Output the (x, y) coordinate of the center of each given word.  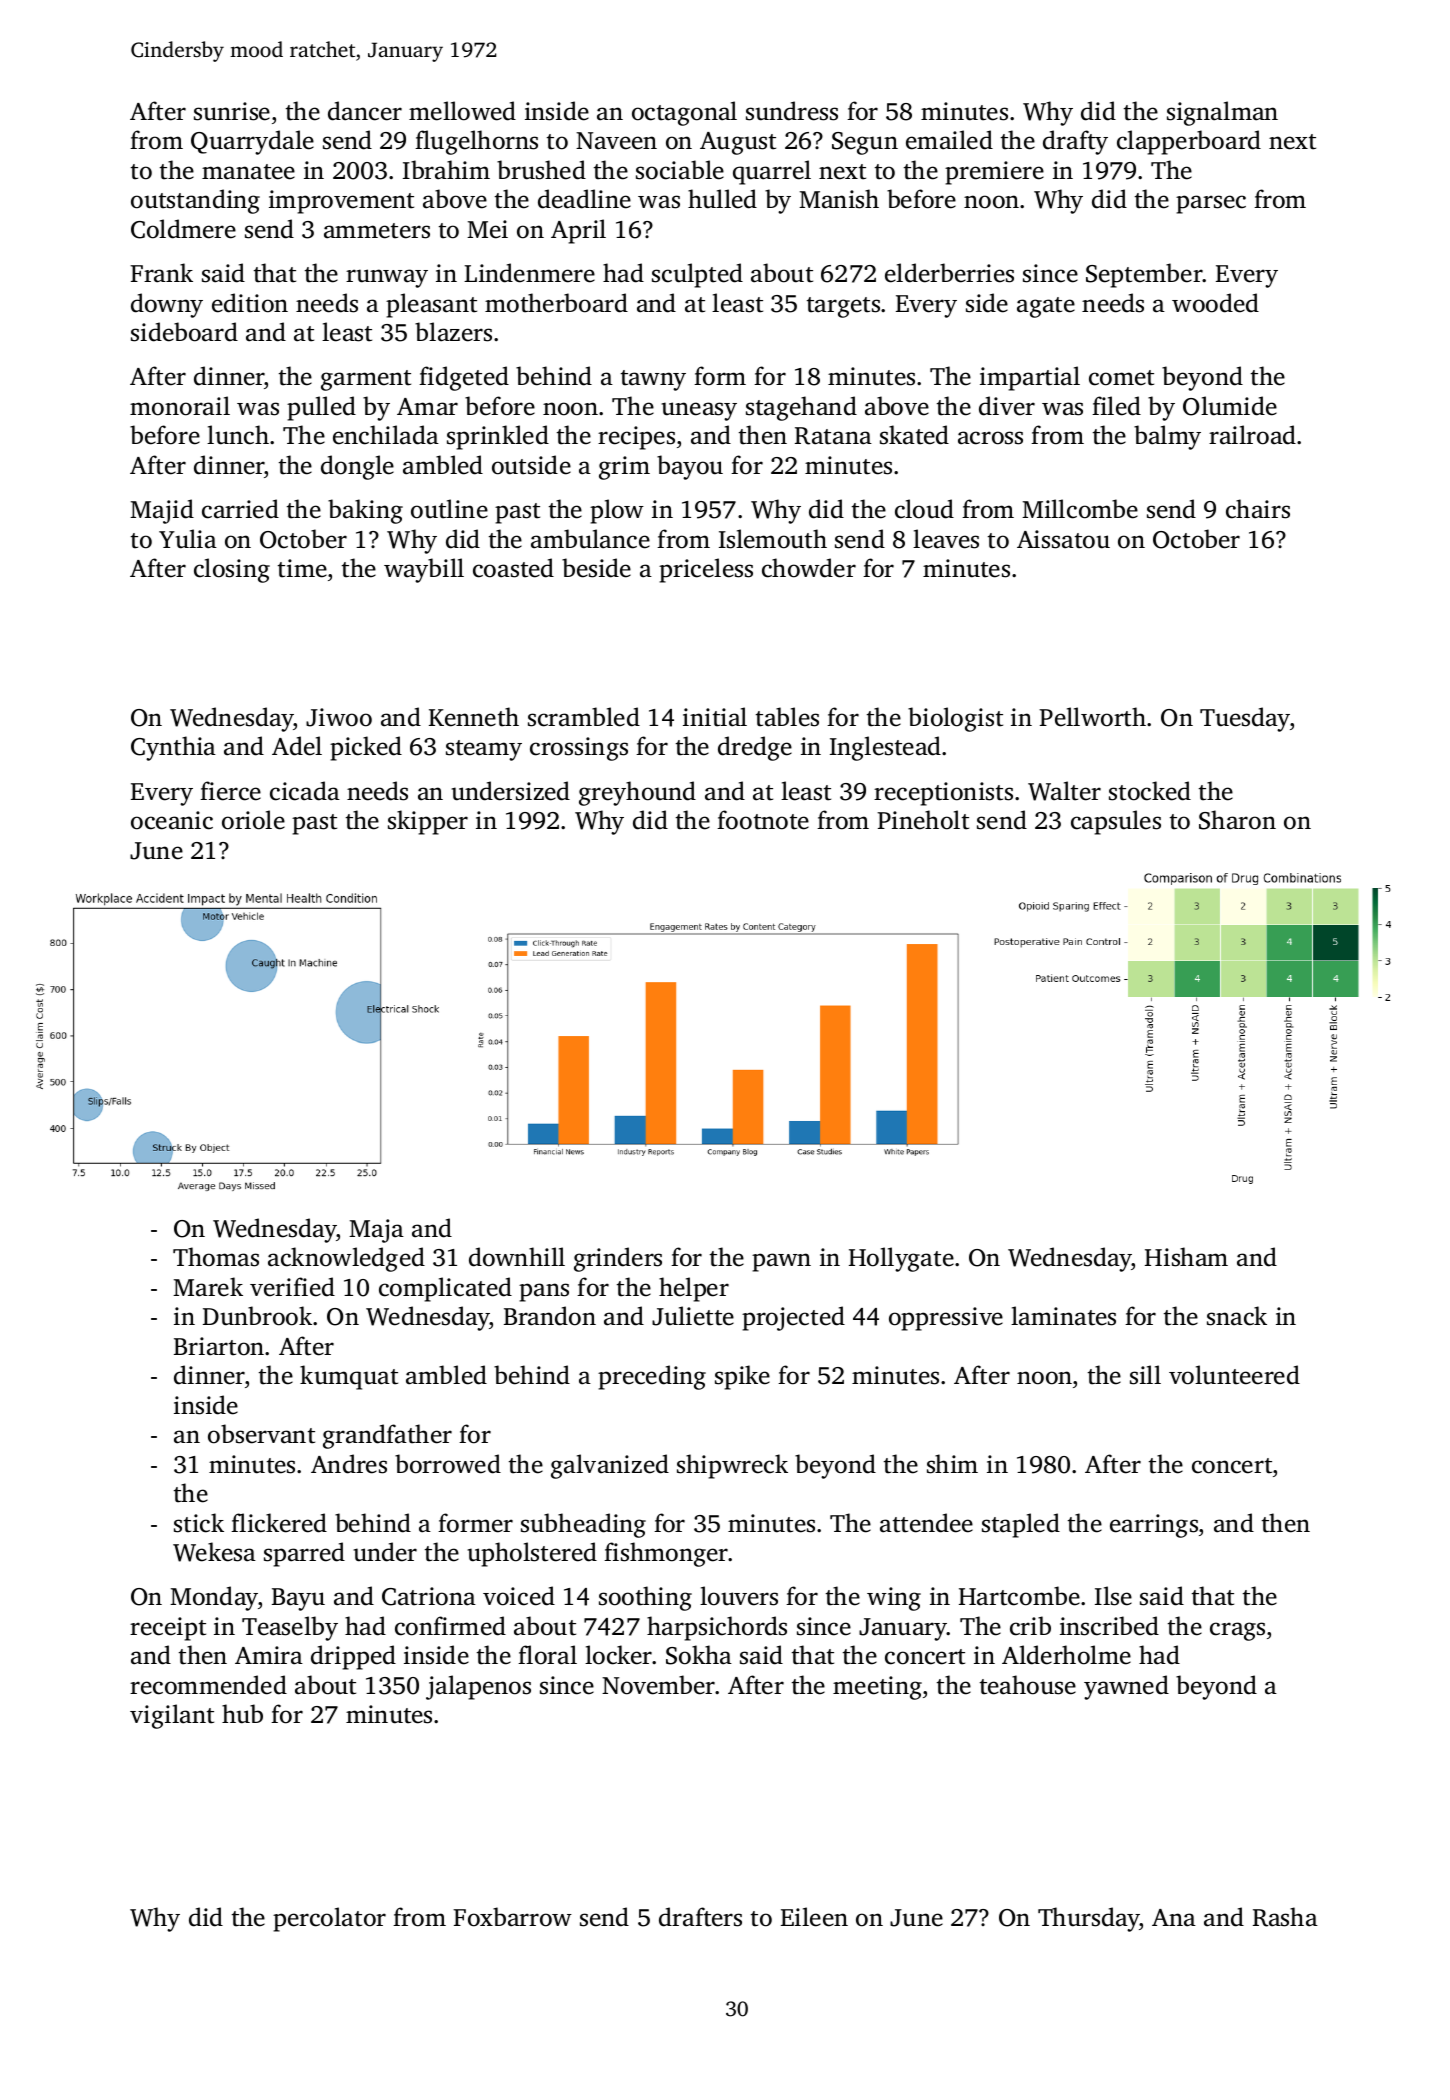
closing (232, 570)
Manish (839, 199)
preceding (652, 1377)
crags (1237, 1631)
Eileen (814, 1917)
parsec (1211, 204)
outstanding (195, 201)
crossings (579, 749)
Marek (208, 1287)
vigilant (172, 1716)
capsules (1116, 822)
